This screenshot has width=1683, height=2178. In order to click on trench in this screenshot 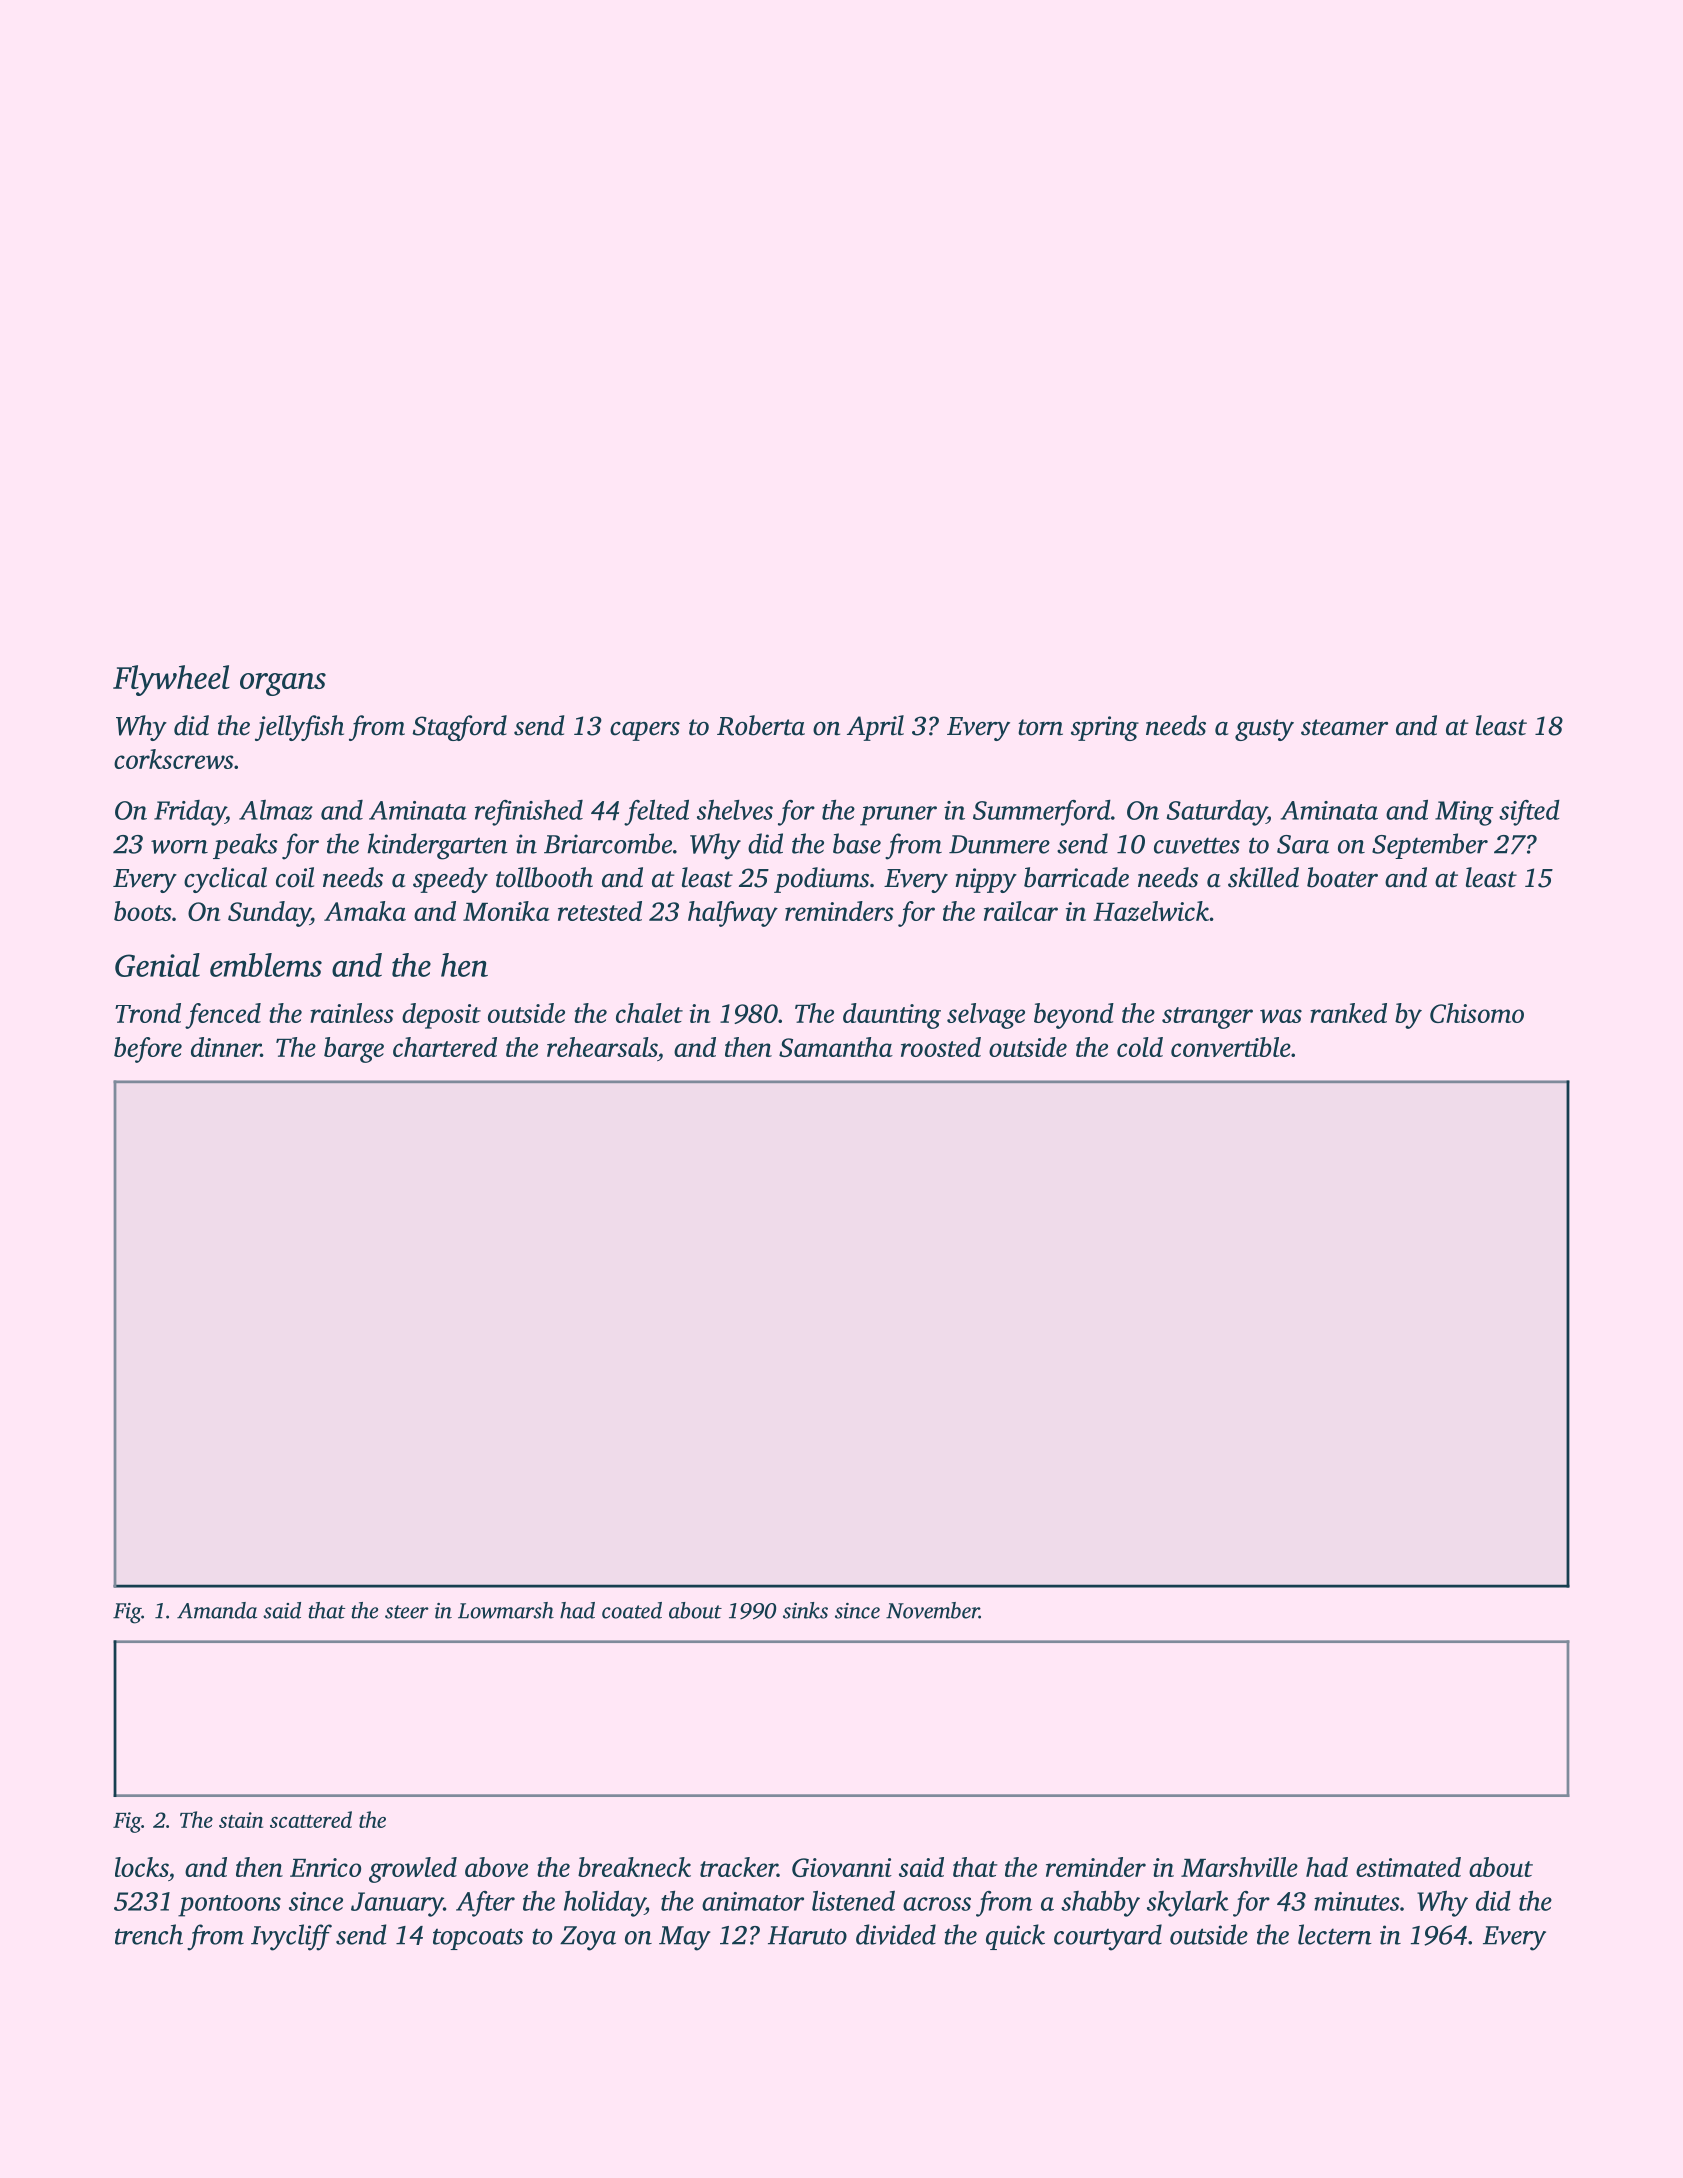, I will do `click(149, 1934)`.
